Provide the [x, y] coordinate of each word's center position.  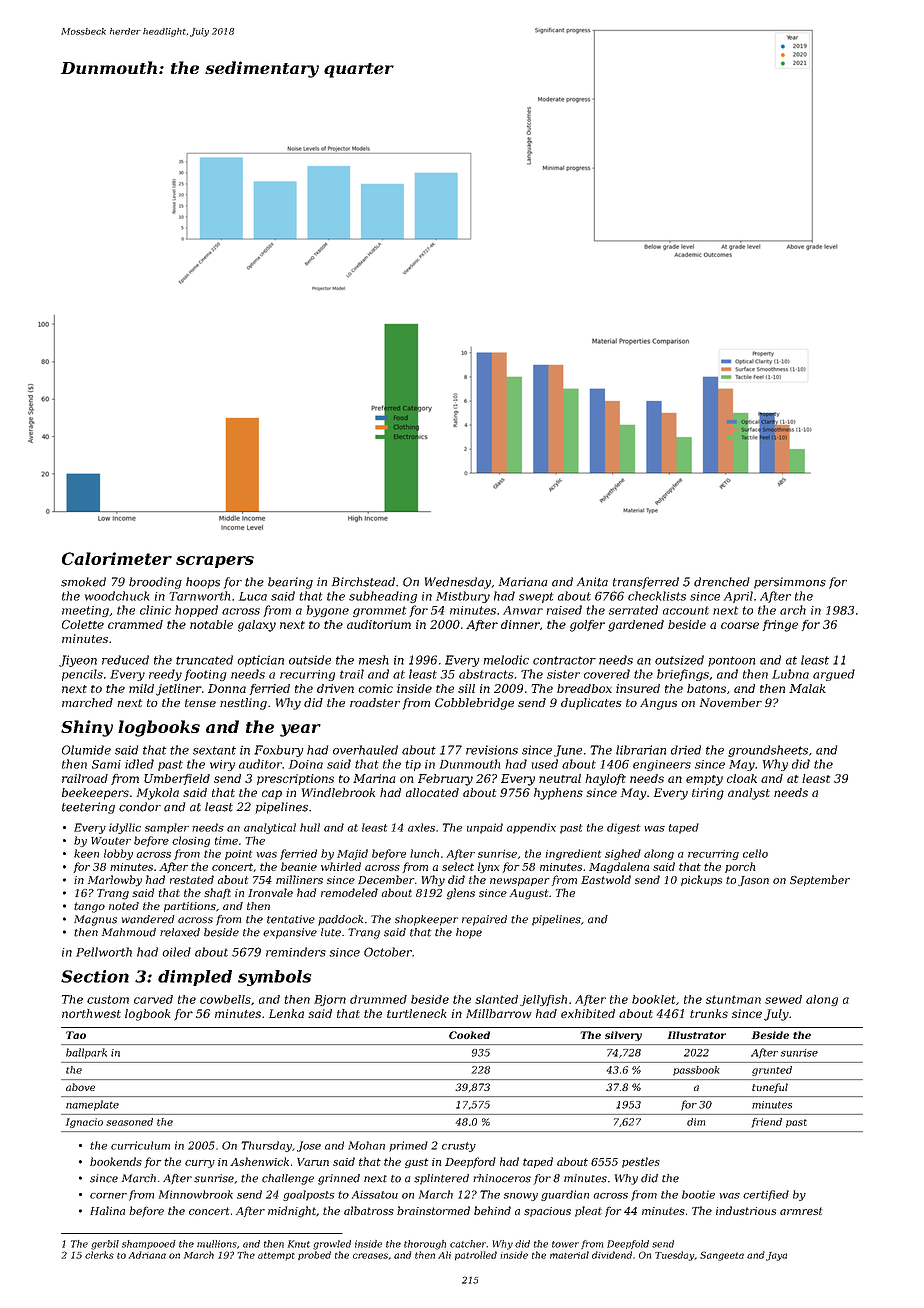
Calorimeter [117, 558]
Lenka [286, 1013]
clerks [99, 1255]
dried [686, 750]
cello [755, 853]
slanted [496, 999]
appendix [531, 828]
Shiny [87, 728]
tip [413, 765]
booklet [653, 999]
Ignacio [84, 1123]
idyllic [125, 828]
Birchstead [363, 582]
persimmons [790, 583]
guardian [565, 1195]
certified [766, 1195]
